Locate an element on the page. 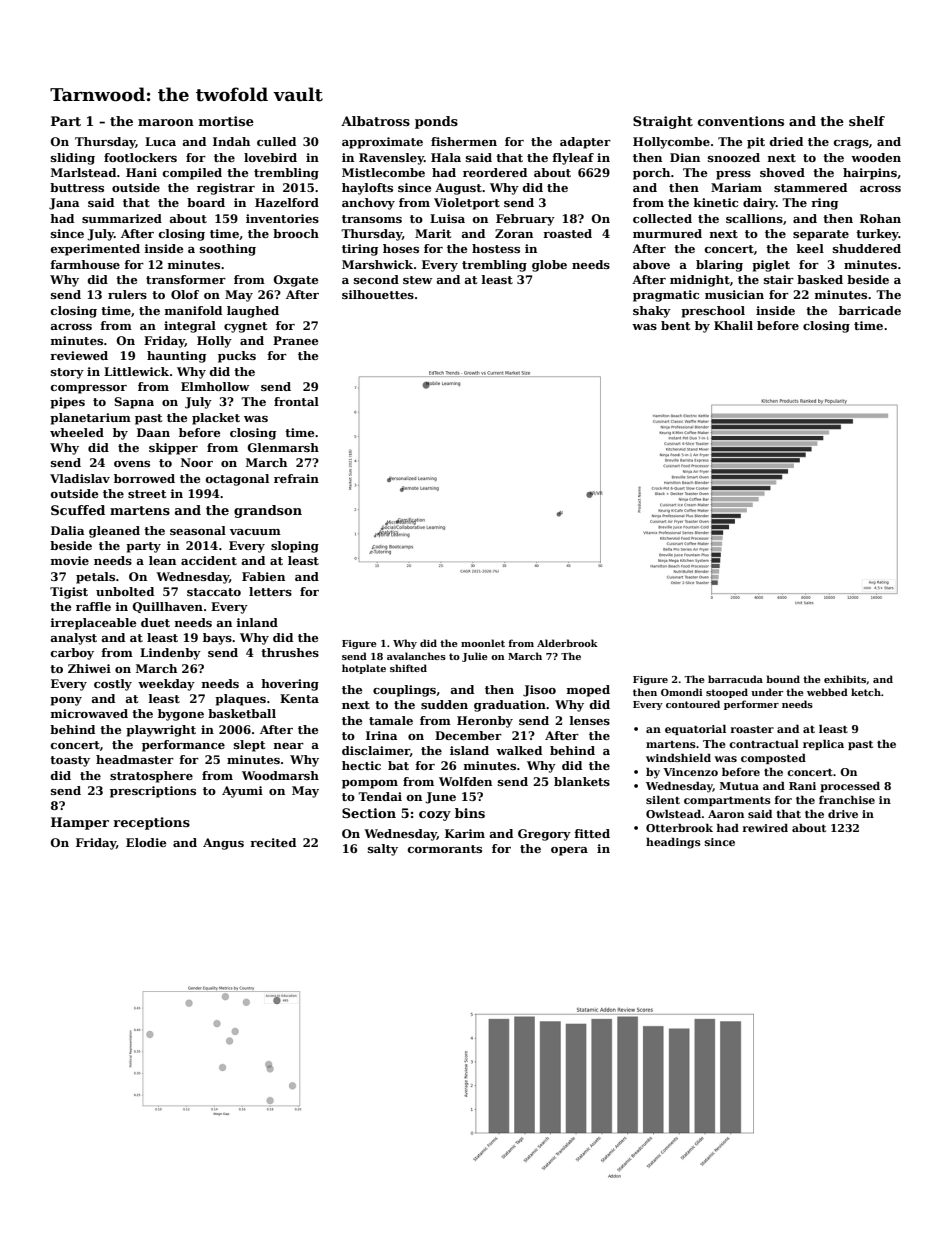 The height and width of the document is (1233, 952). Violetport is located at coordinates (467, 204).
